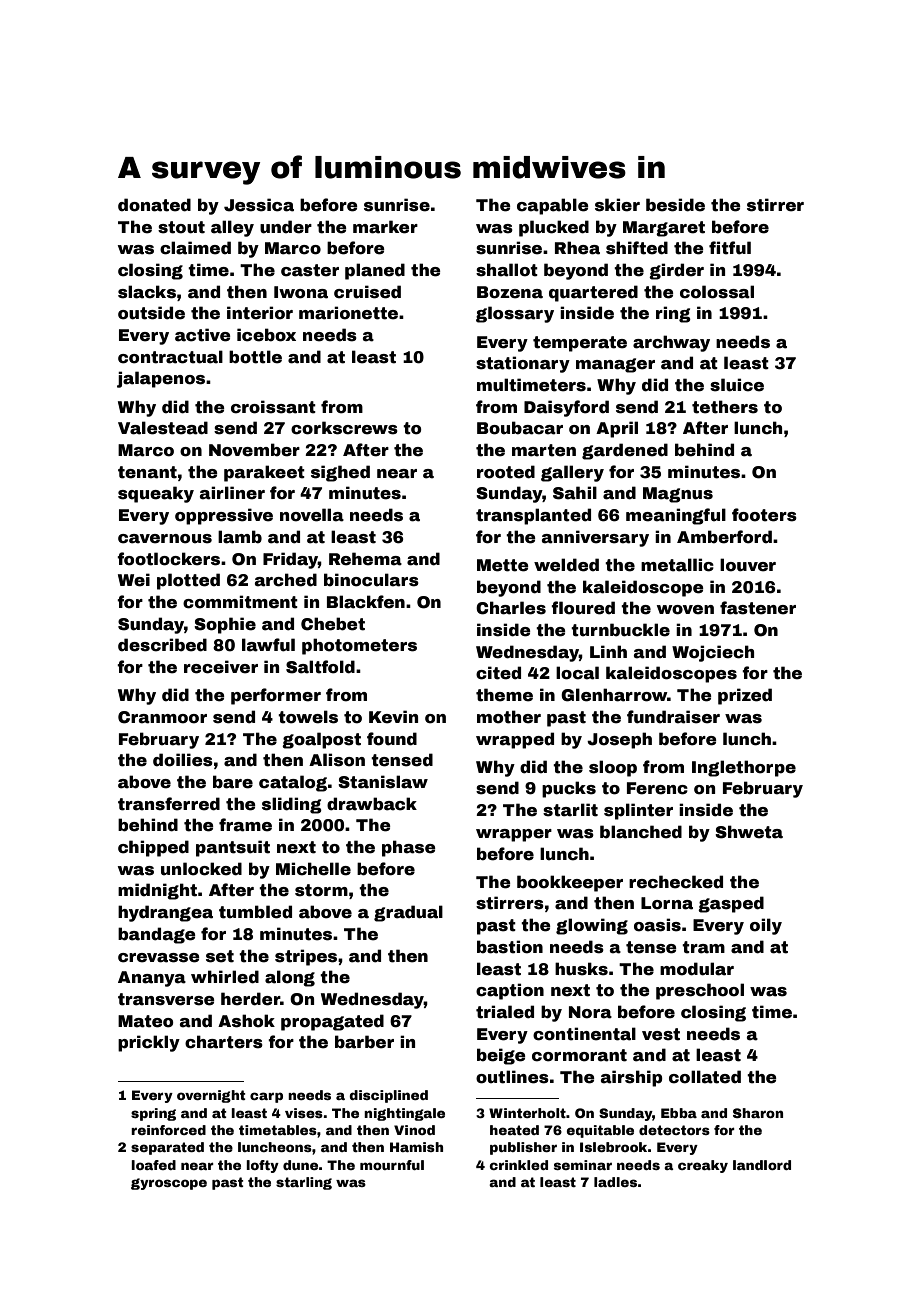 The height and width of the screenshot is (1314, 924). Describe the element at coordinates (675, 205) in the screenshot. I see `beside` at that location.
